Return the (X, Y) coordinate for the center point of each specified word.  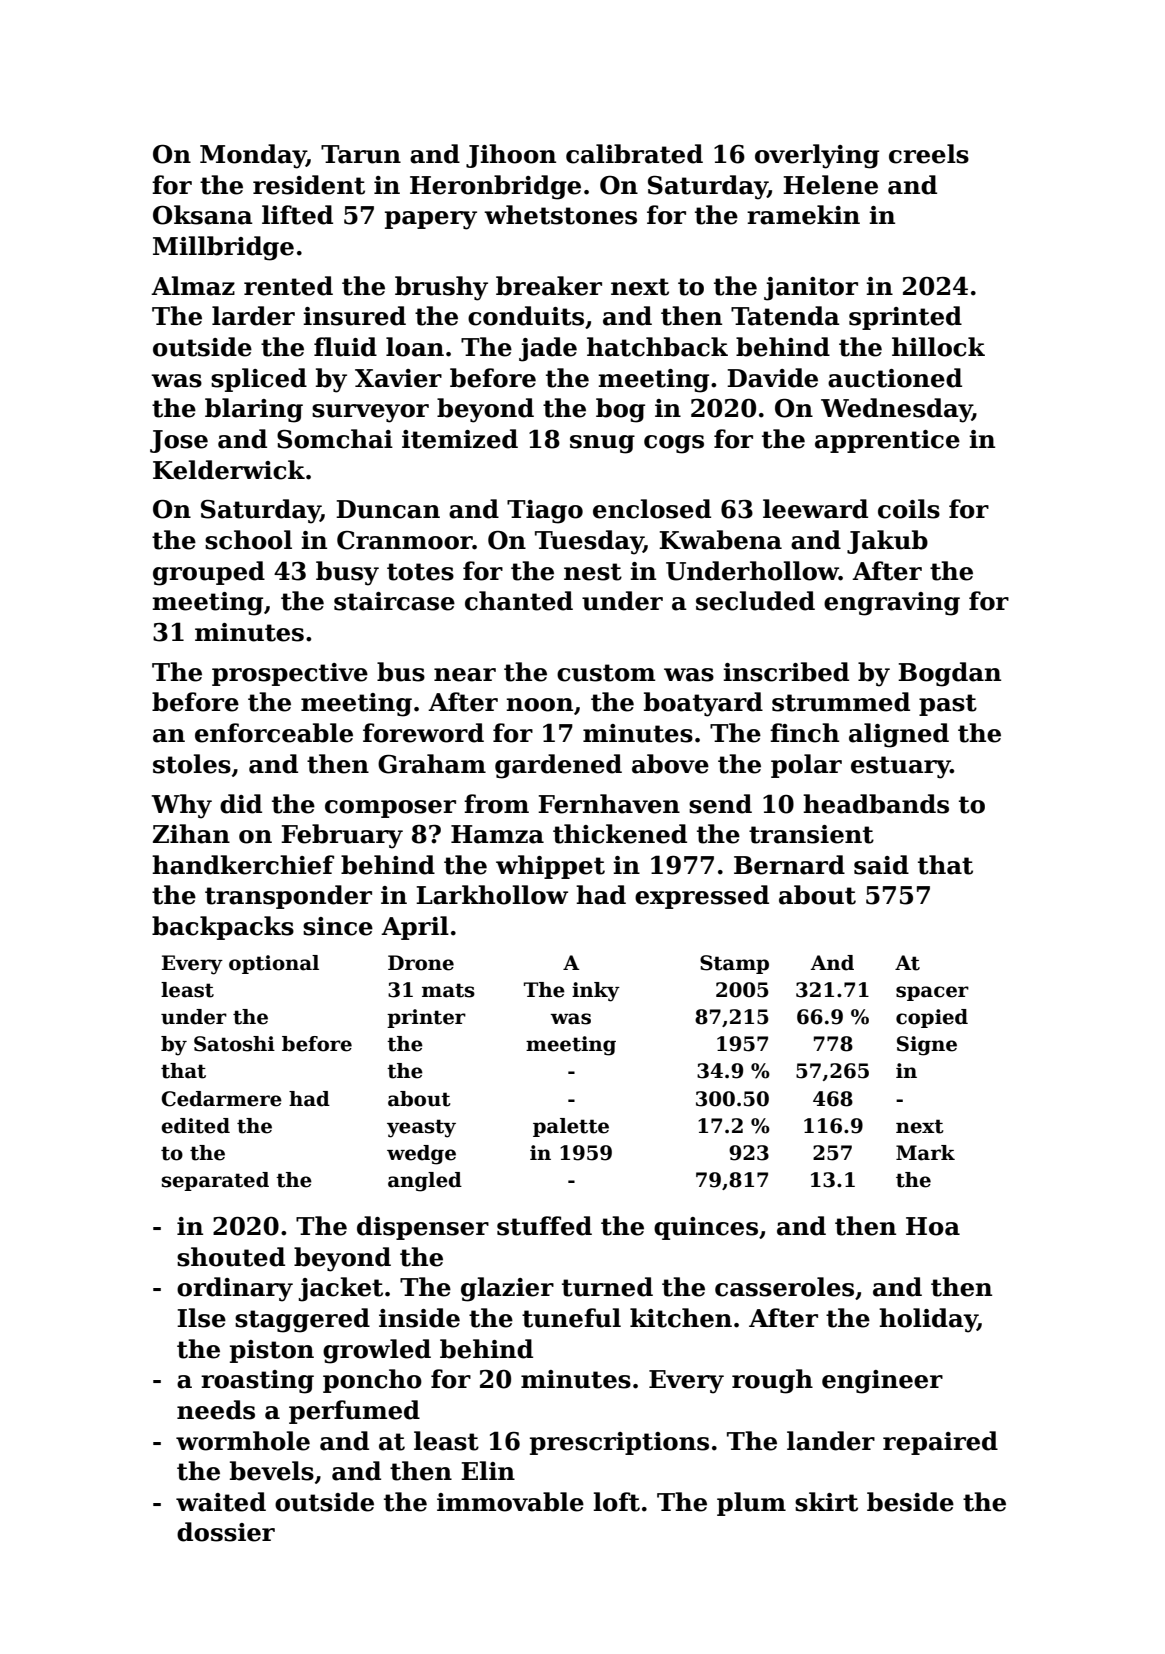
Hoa (933, 1226)
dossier (226, 1532)
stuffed (544, 1226)
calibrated (634, 154)
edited (195, 1126)
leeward (815, 509)
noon (539, 705)
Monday (253, 156)
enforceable (274, 733)
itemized (460, 439)
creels (929, 154)
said (881, 865)
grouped (209, 573)
